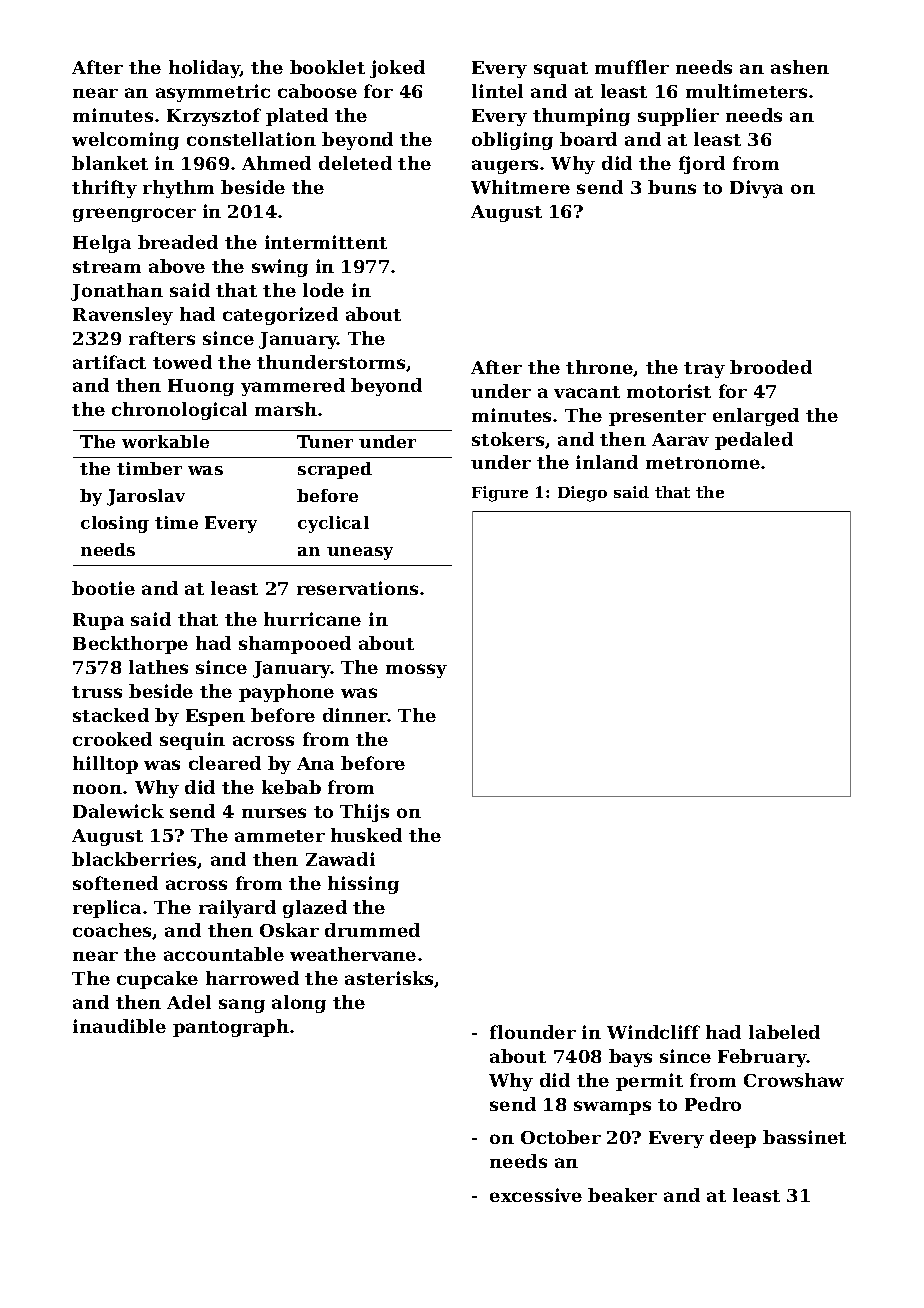 The height and width of the screenshot is (1308, 924). Describe the element at coordinates (295, 645) in the screenshot. I see `shampooed` at that location.
